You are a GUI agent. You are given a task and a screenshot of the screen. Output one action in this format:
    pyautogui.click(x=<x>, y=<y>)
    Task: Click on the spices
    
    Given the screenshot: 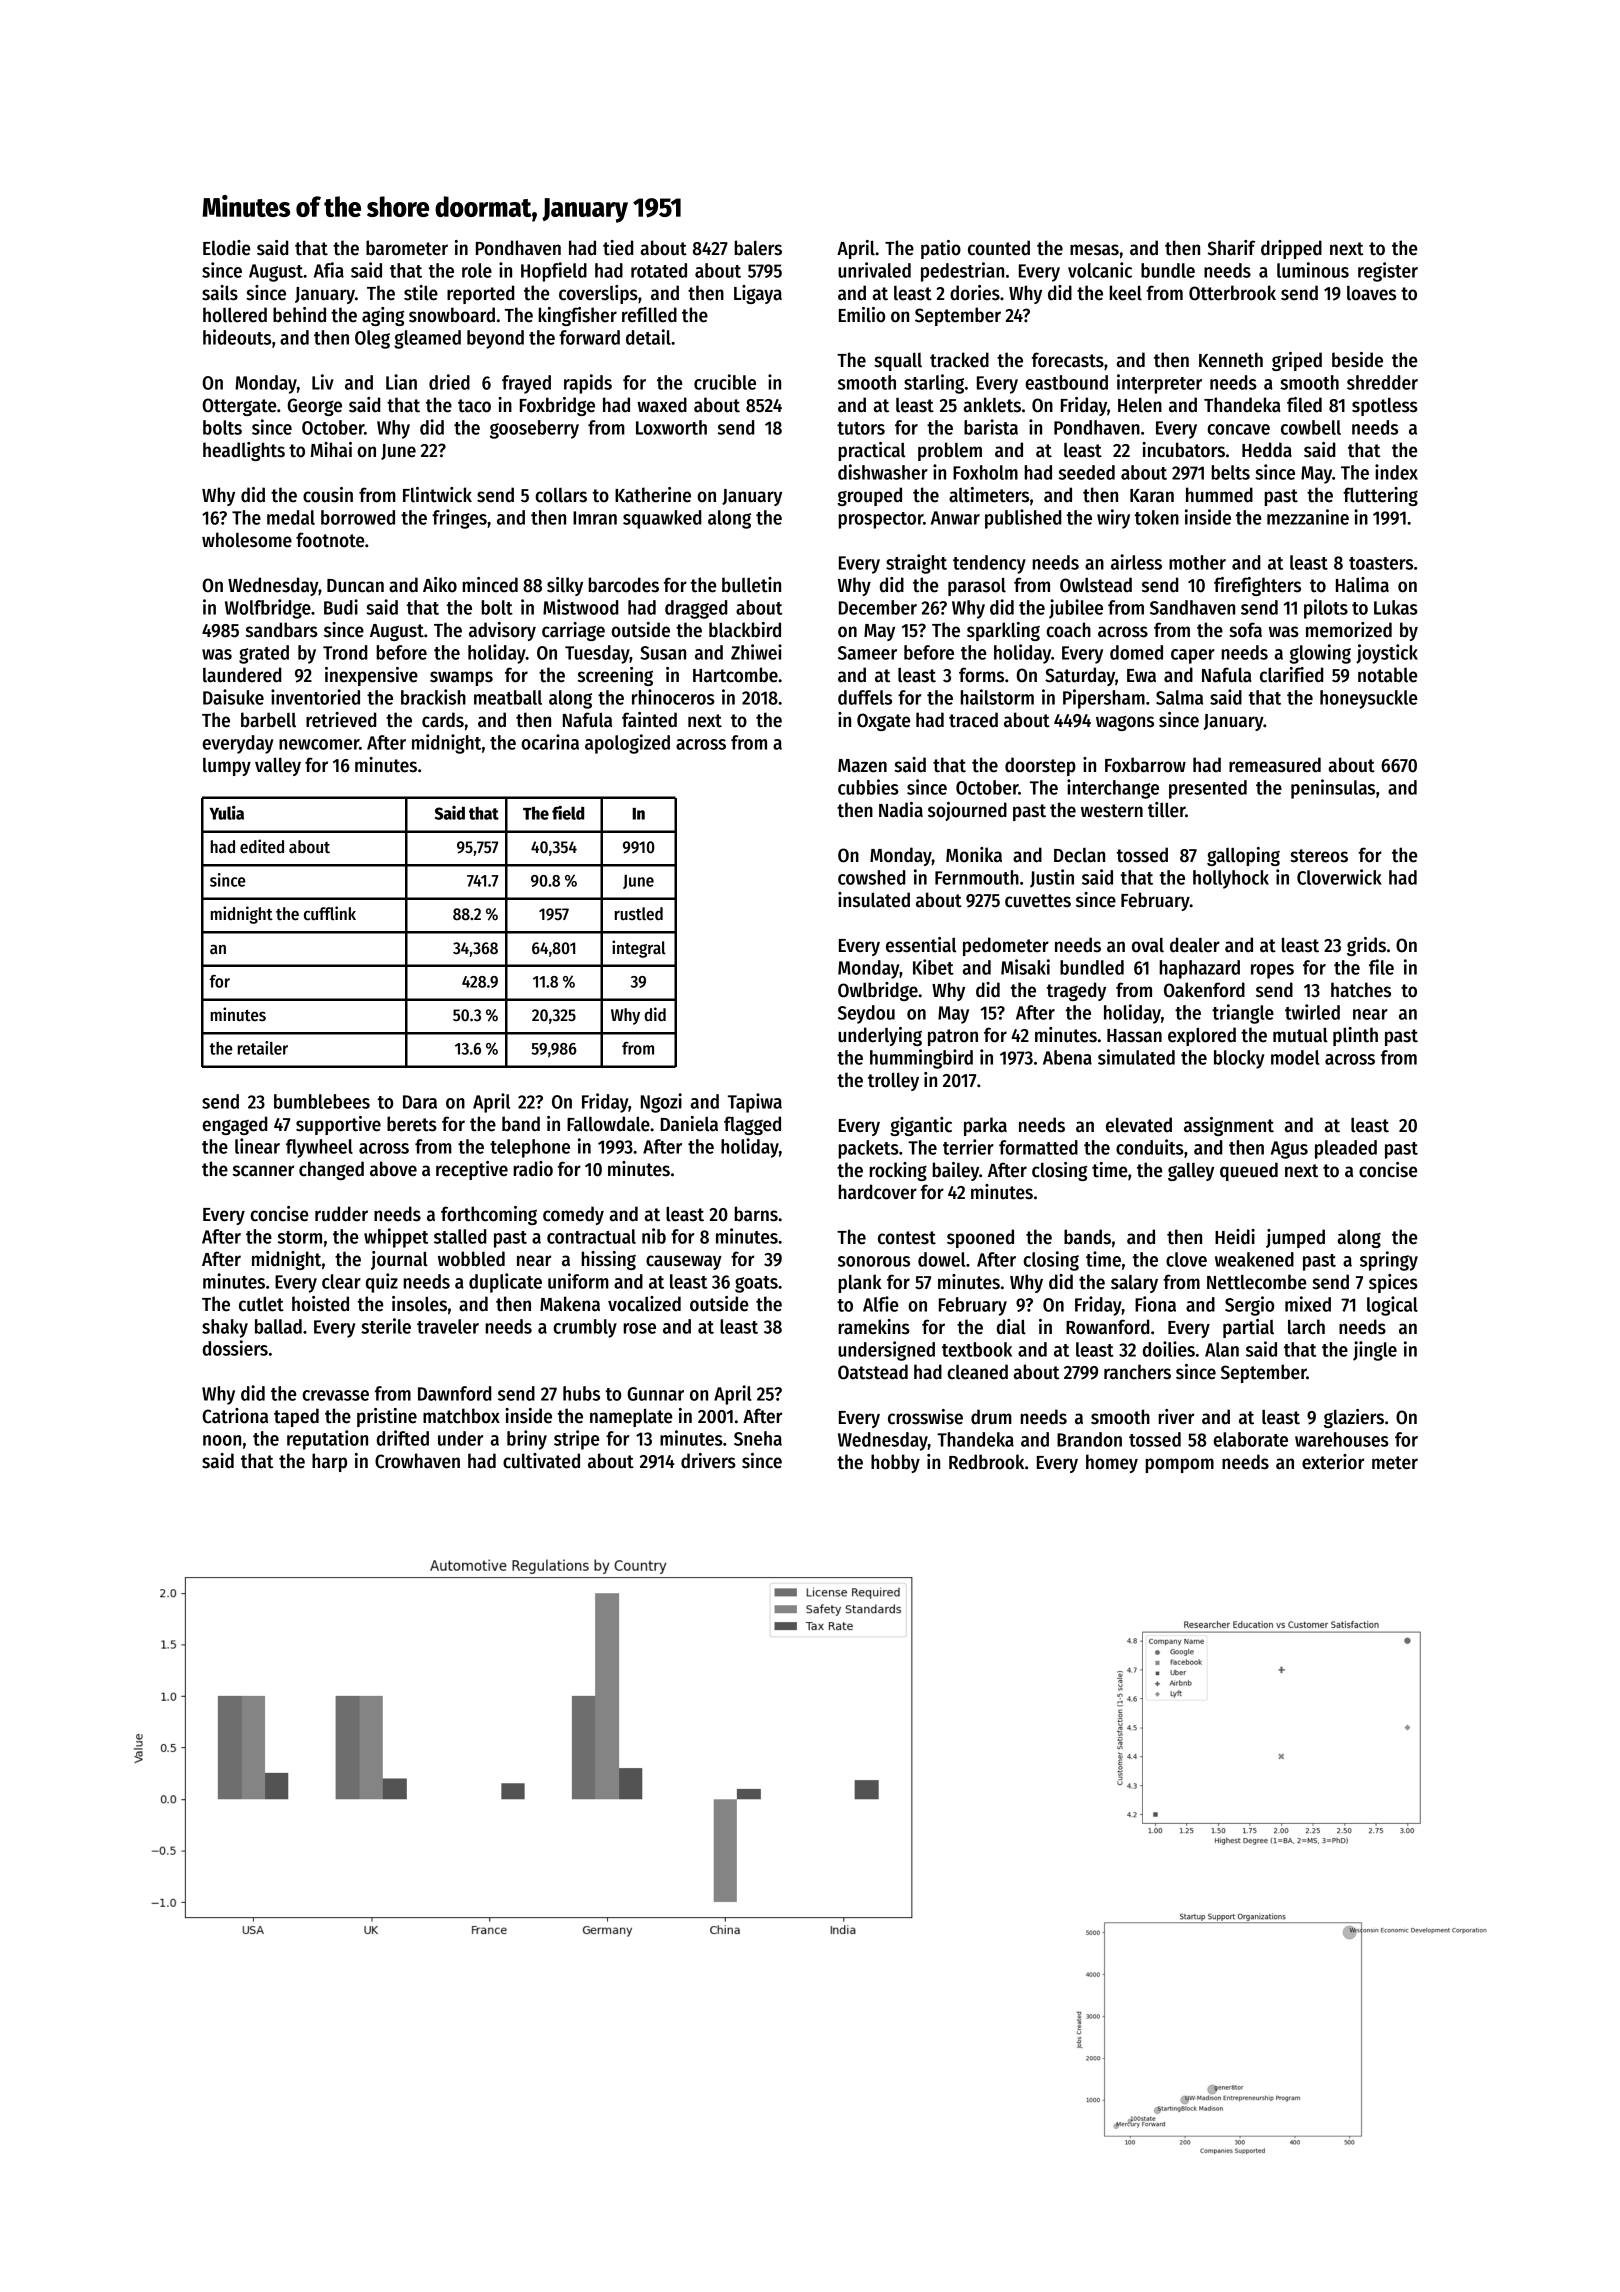 What is the action you would take?
    pyautogui.click(x=1393, y=1283)
